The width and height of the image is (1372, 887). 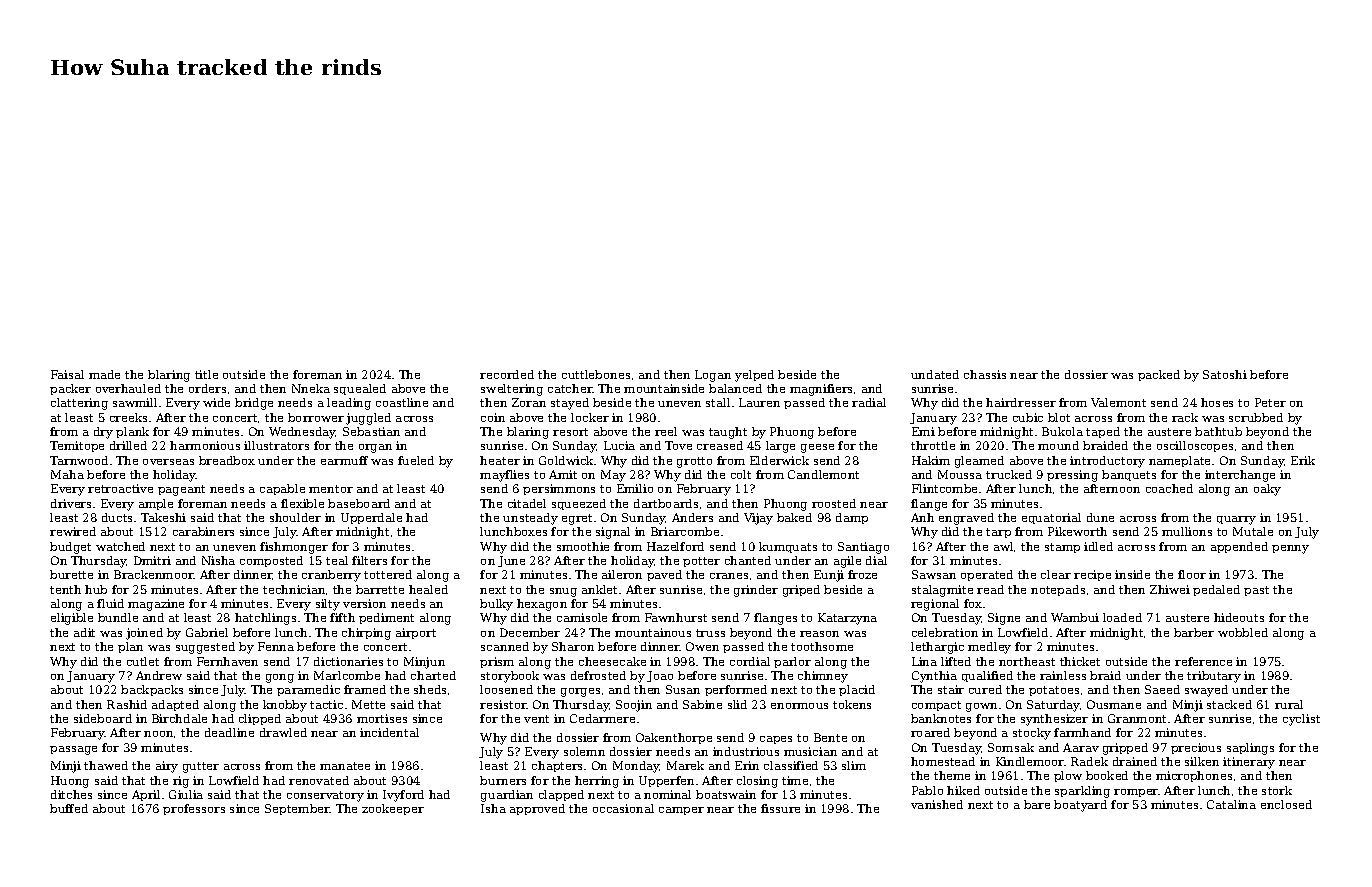 What do you see at coordinates (152, 560) in the image?
I see `Dmitri` at bounding box center [152, 560].
